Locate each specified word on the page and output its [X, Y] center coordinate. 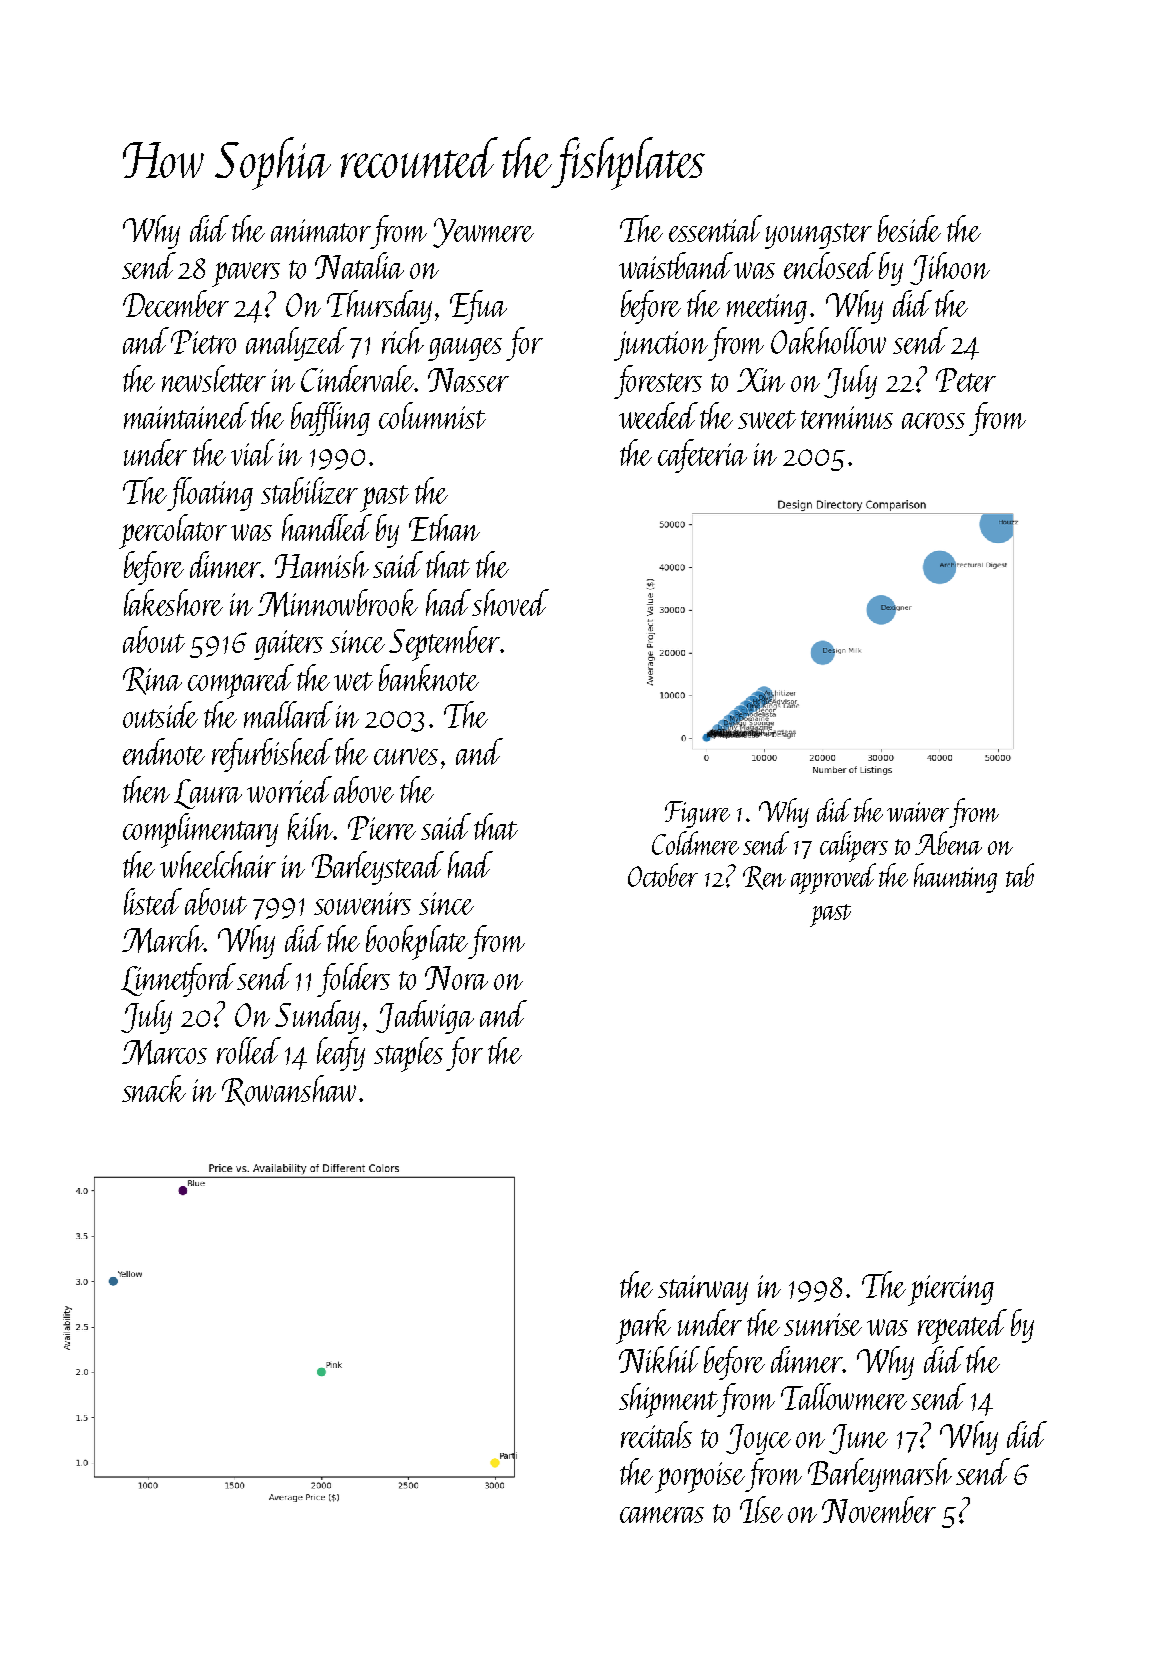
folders [353, 980]
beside [909, 228]
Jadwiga [425, 1017]
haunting [955, 878]
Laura [208, 794]
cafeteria [702, 456]
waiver [918, 812]
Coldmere [695, 843]
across [933, 421]
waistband [676, 265]
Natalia [359, 265]
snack [154, 1088]
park [643, 1326]
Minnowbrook [338, 603]
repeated [962, 1326]
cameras [662, 1515]
